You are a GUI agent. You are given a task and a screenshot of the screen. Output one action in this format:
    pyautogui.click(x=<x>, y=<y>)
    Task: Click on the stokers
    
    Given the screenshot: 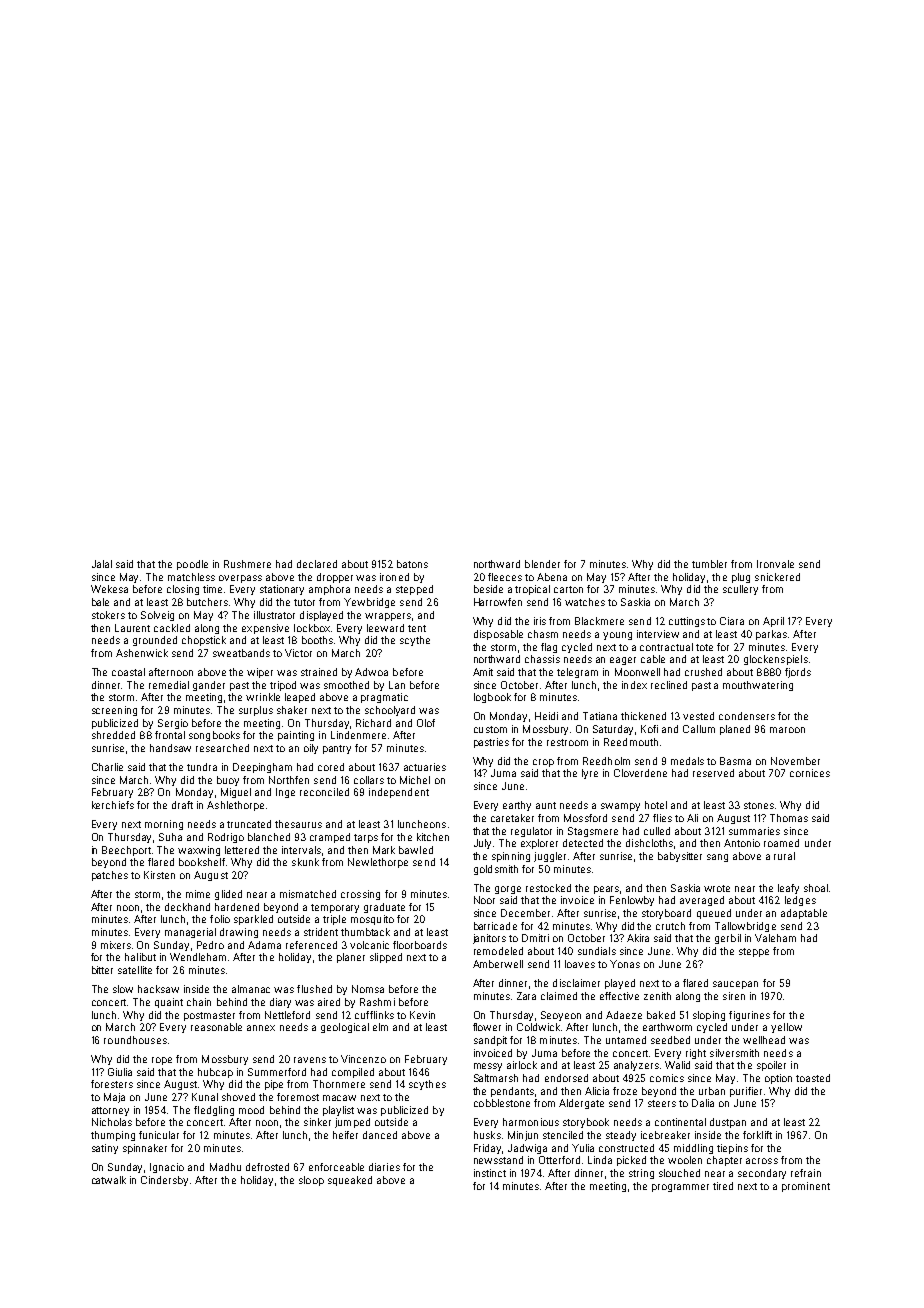 What is the action you would take?
    pyautogui.click(x=108, y=615)
